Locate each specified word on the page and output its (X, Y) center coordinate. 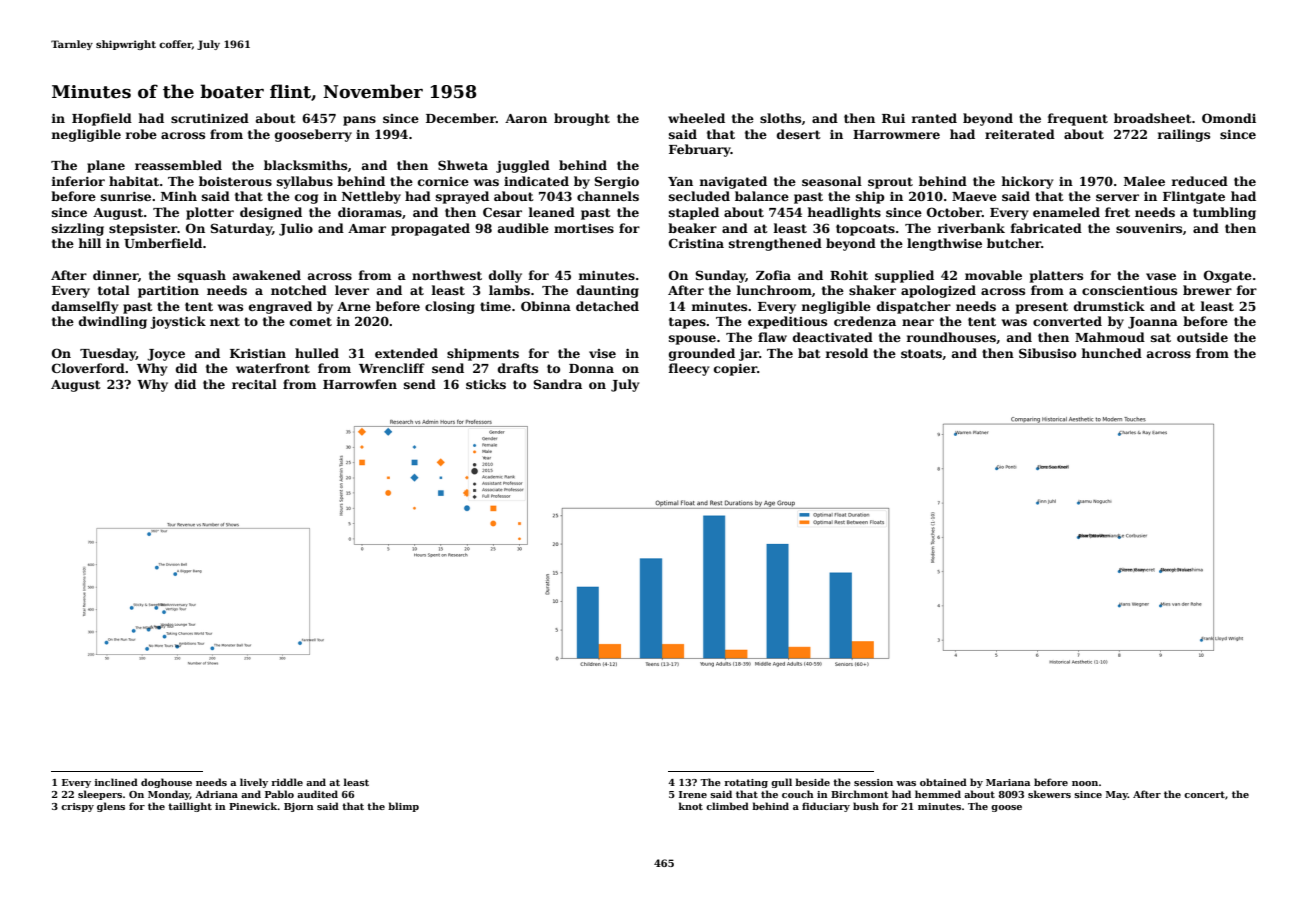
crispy (77, 807)
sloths (780, 118)
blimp (403, 807)
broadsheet (1153, 118)
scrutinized (210, 118)
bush (866, 806)
